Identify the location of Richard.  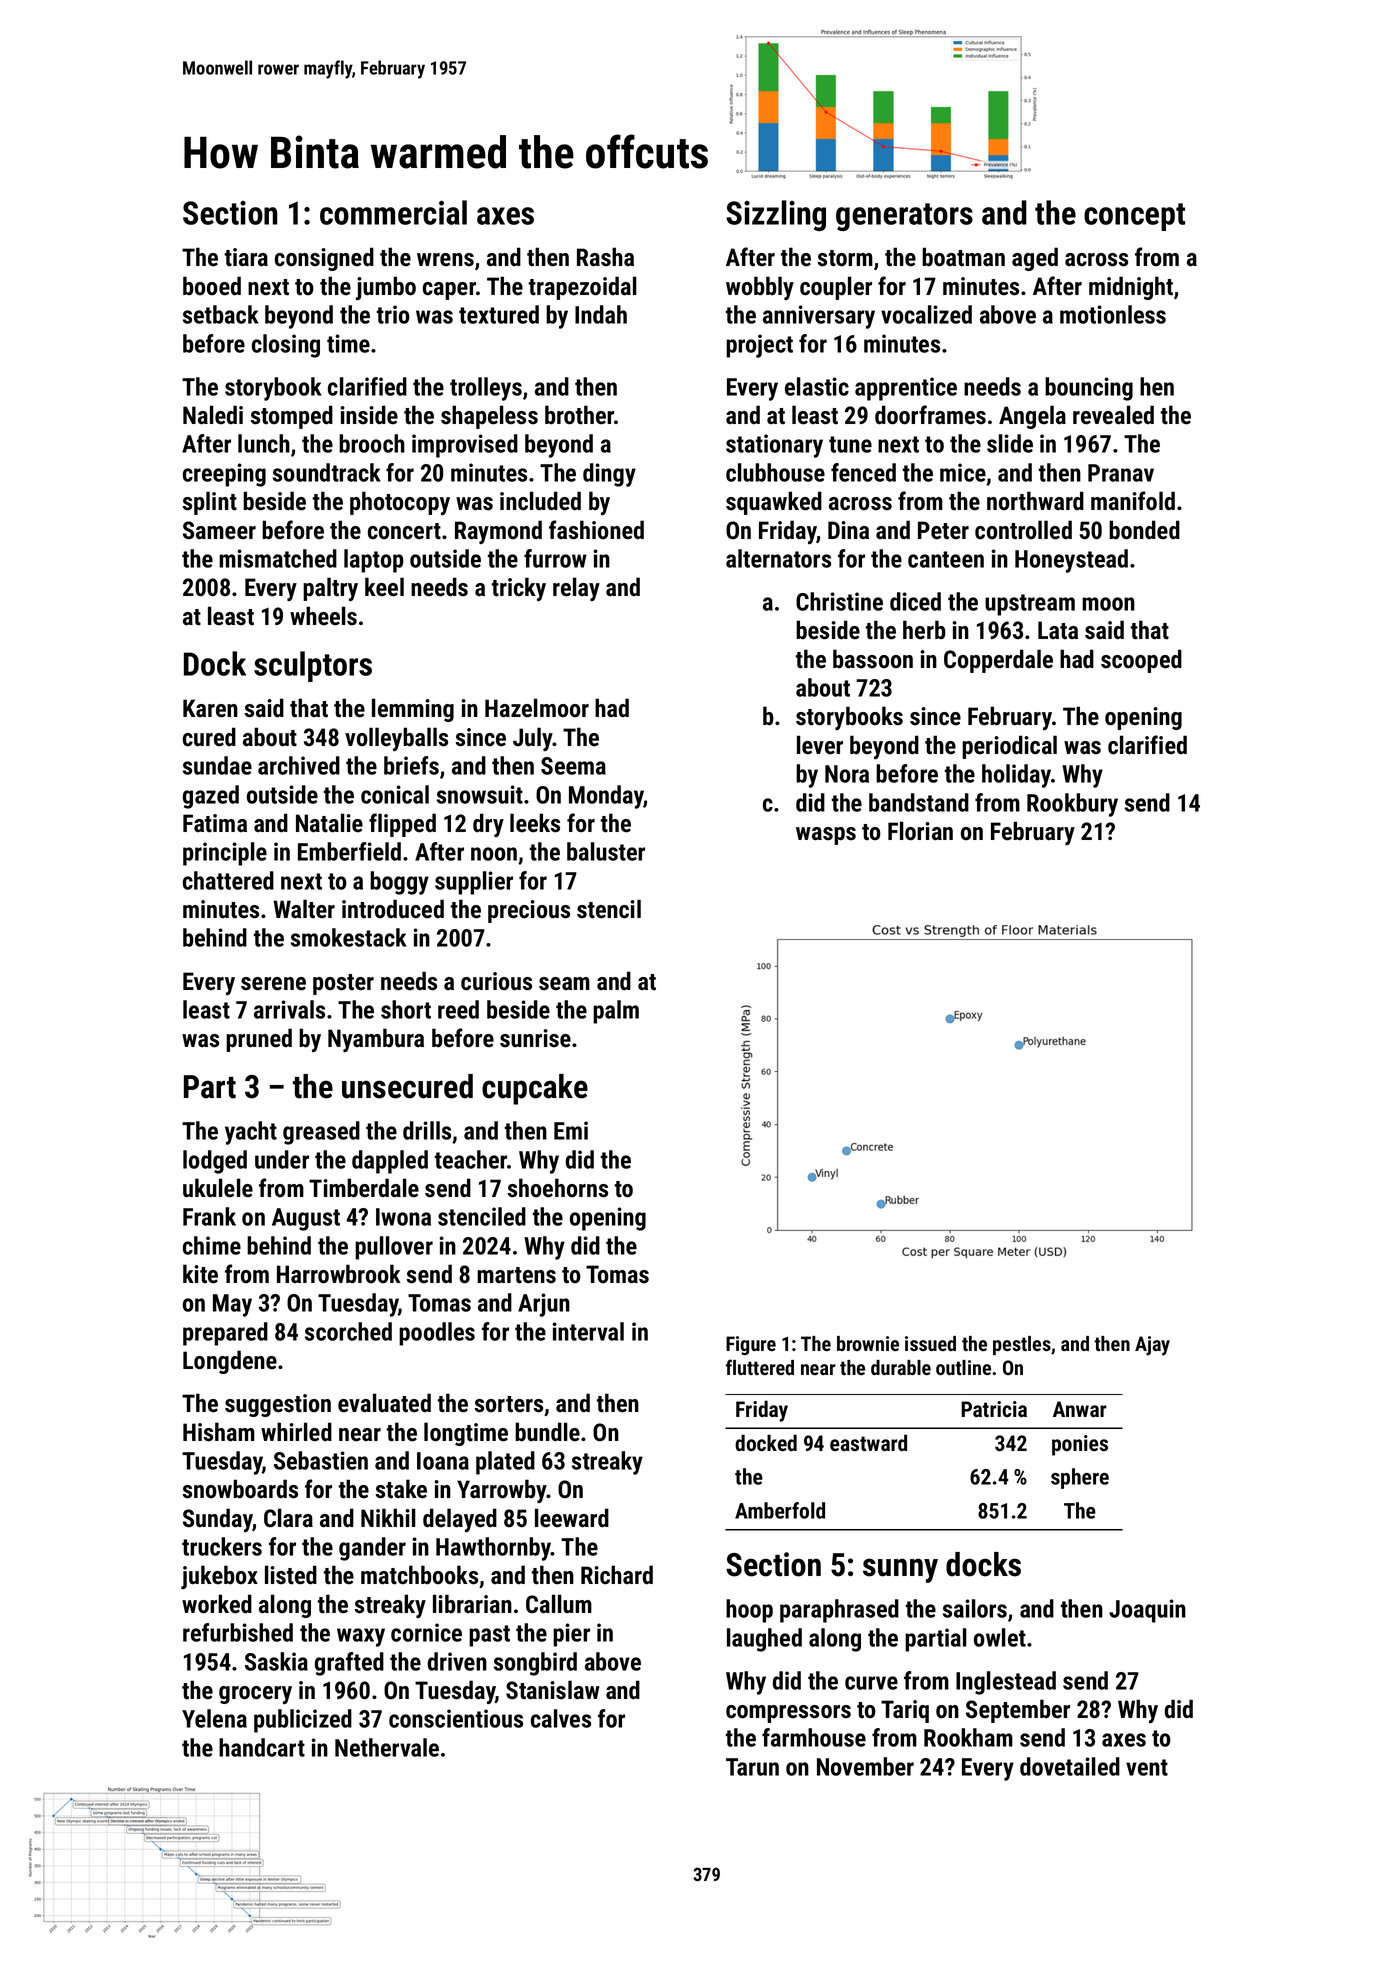
(617, 1575).
